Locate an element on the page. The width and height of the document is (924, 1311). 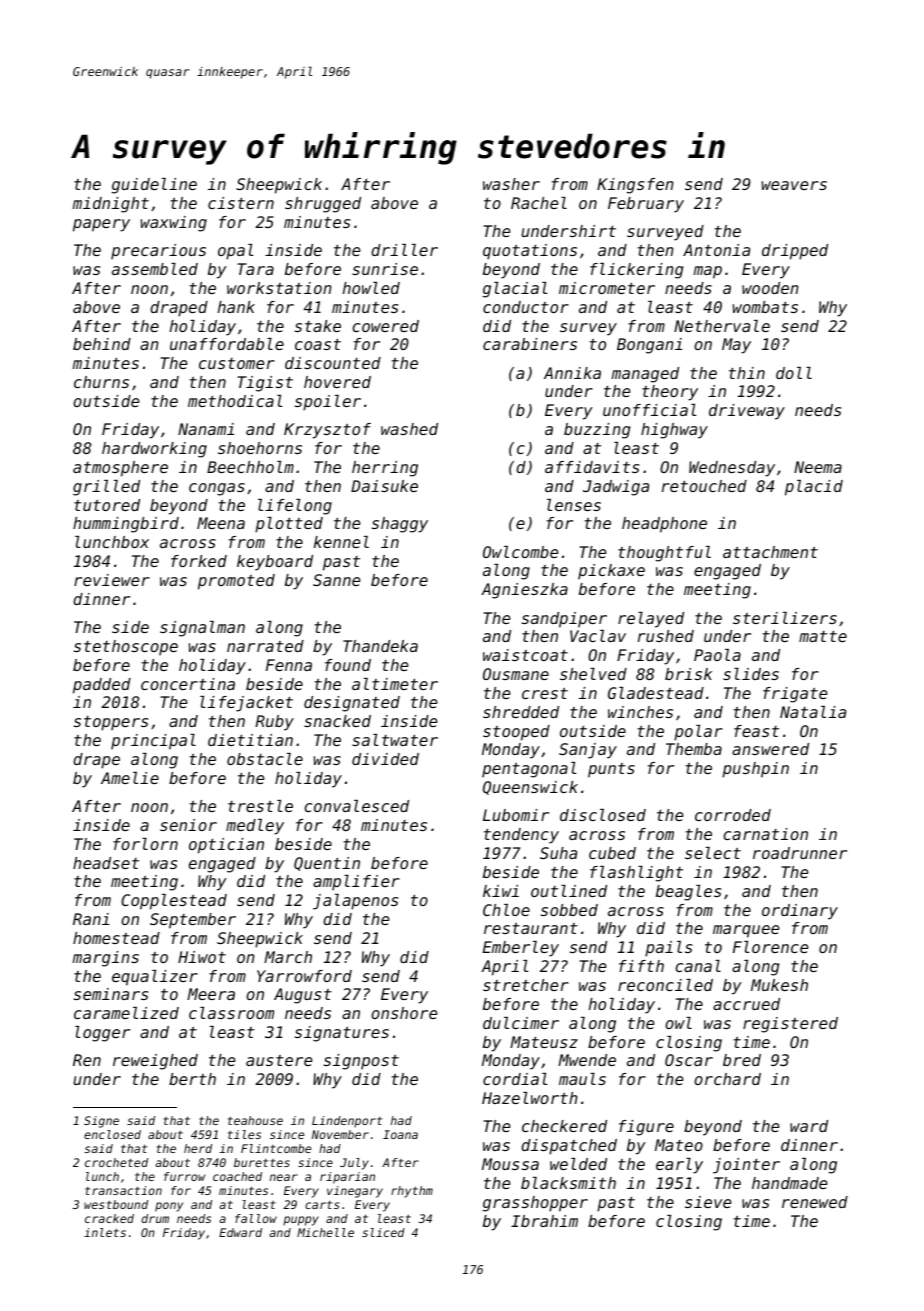
Amelie is located at coordinates (130, 778).
